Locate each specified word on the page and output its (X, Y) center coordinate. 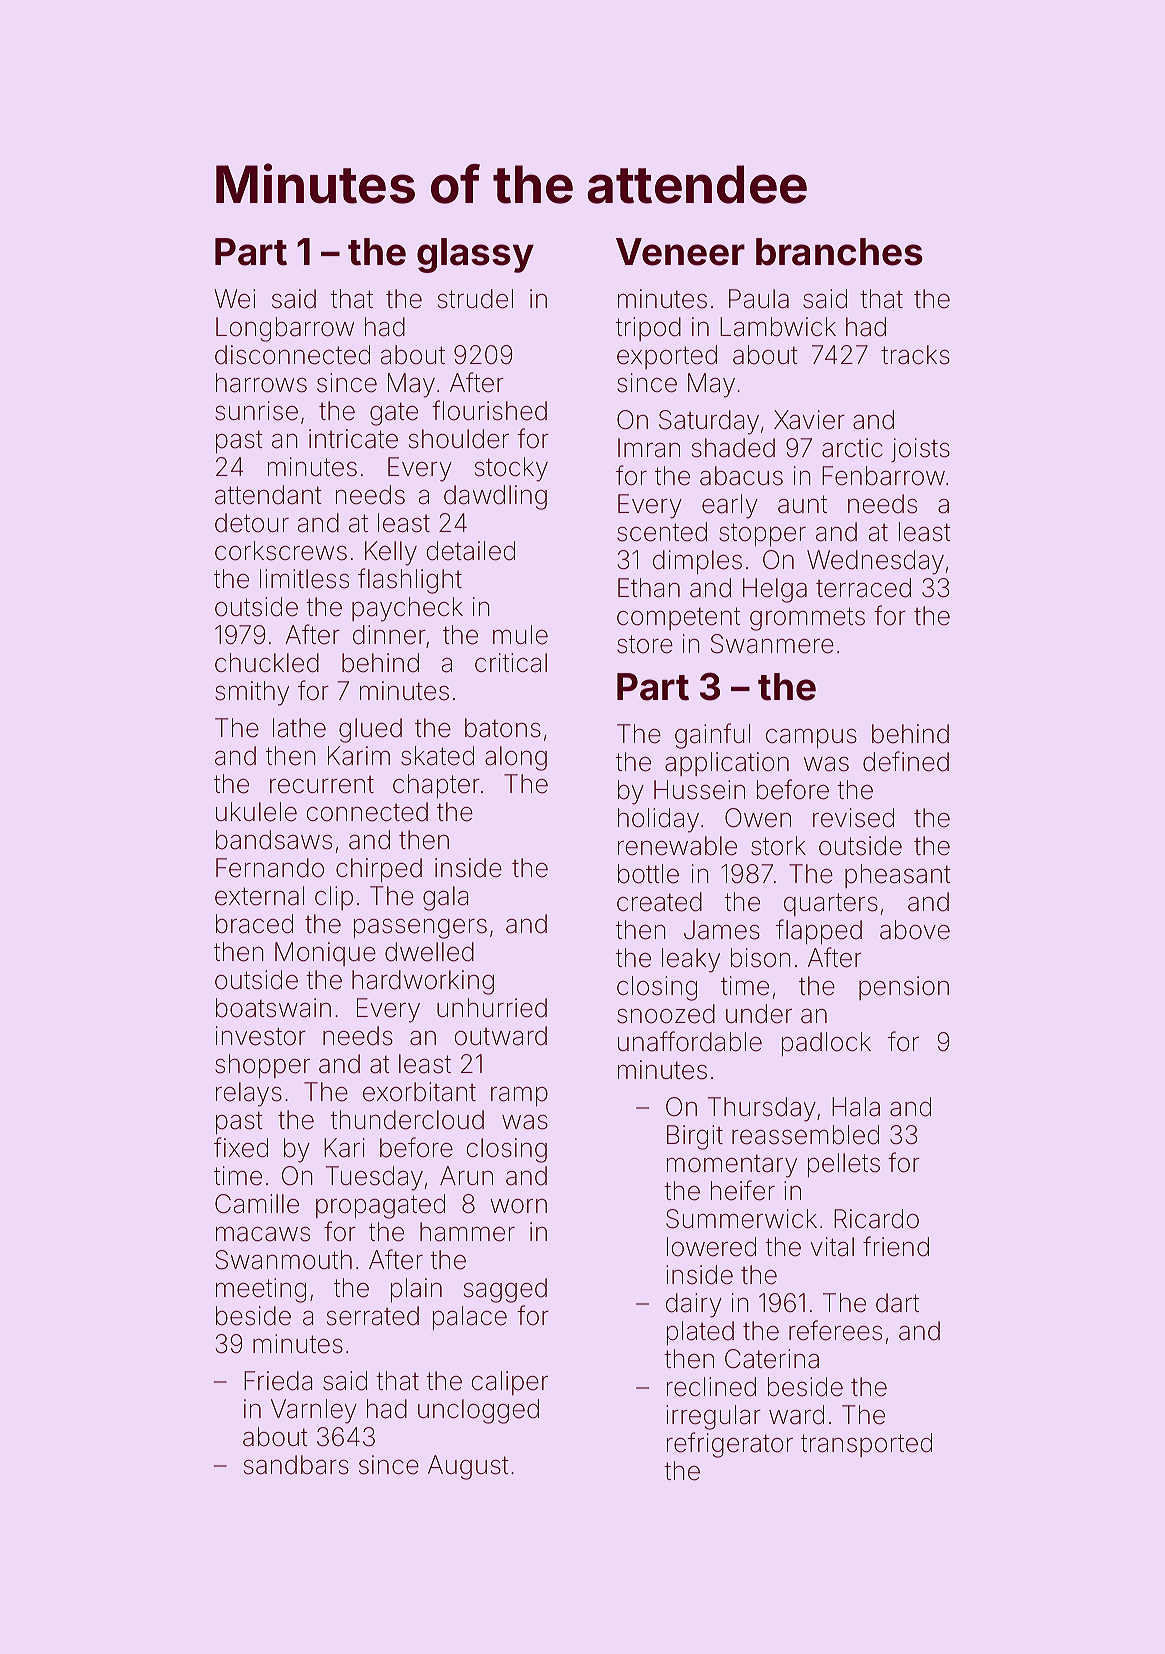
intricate (353, 439)
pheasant (898, 876)
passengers (420, 929)
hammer (467, 1232)
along (516, 758)
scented (662, 532)
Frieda (278, 1381)
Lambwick (778, 327)
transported (866, 1445)
